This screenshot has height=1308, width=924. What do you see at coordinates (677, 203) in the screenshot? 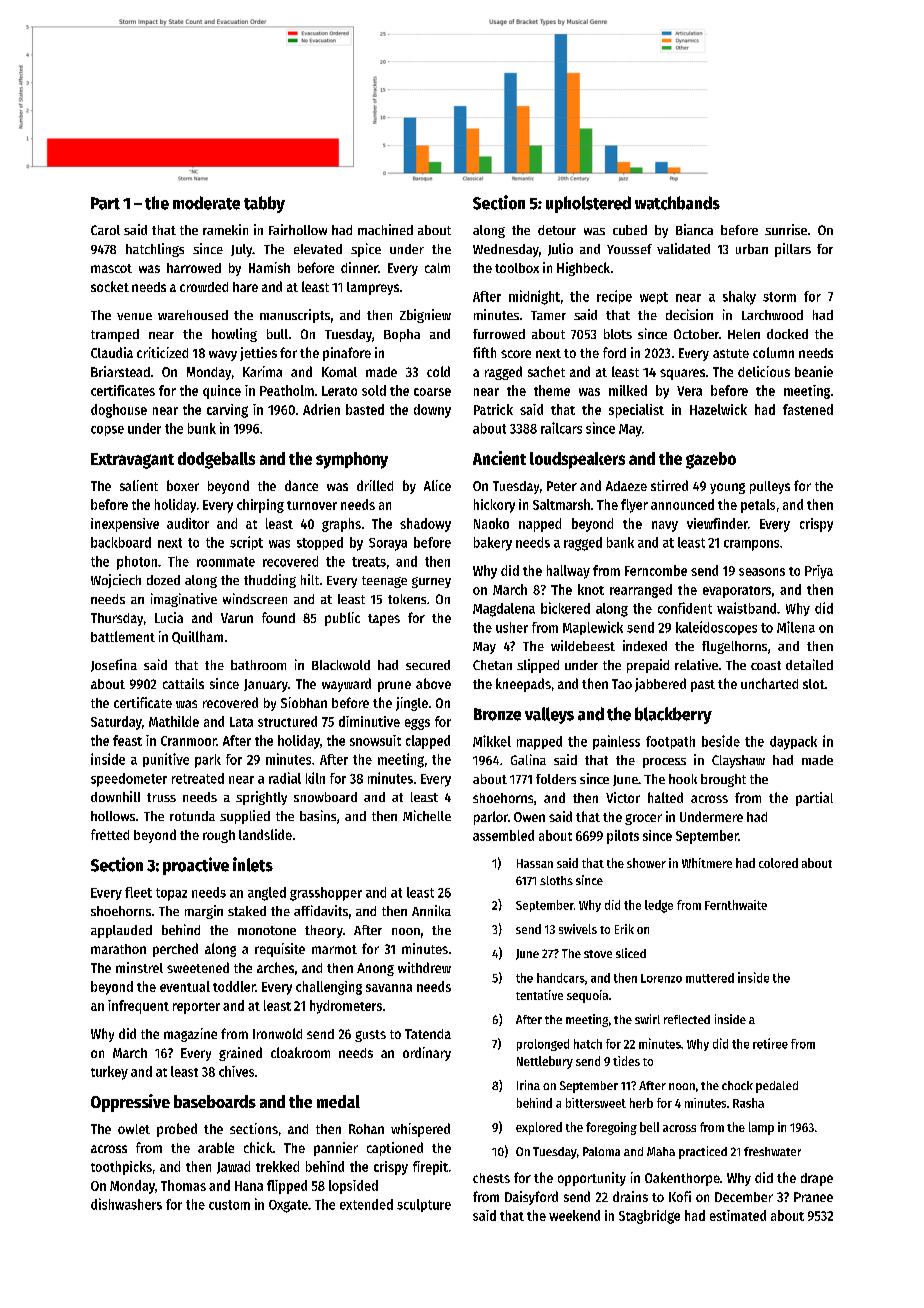
I see `watchbands` at bounding box center [677, 203].
